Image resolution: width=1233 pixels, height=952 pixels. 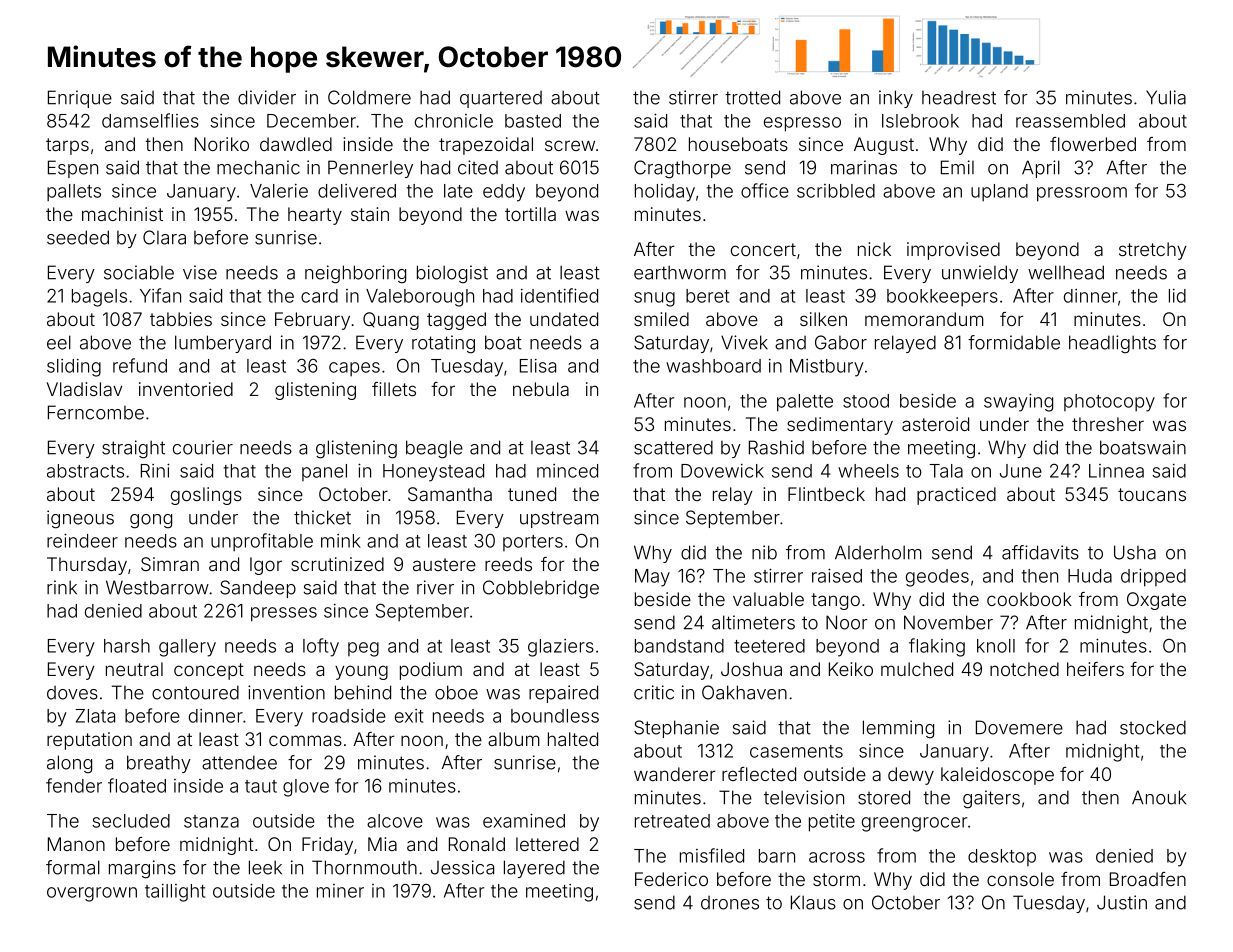 What do you see at coordinates (1148, 879) in the document?
I see `Broadfen` at bounding box center [1148, 879].
